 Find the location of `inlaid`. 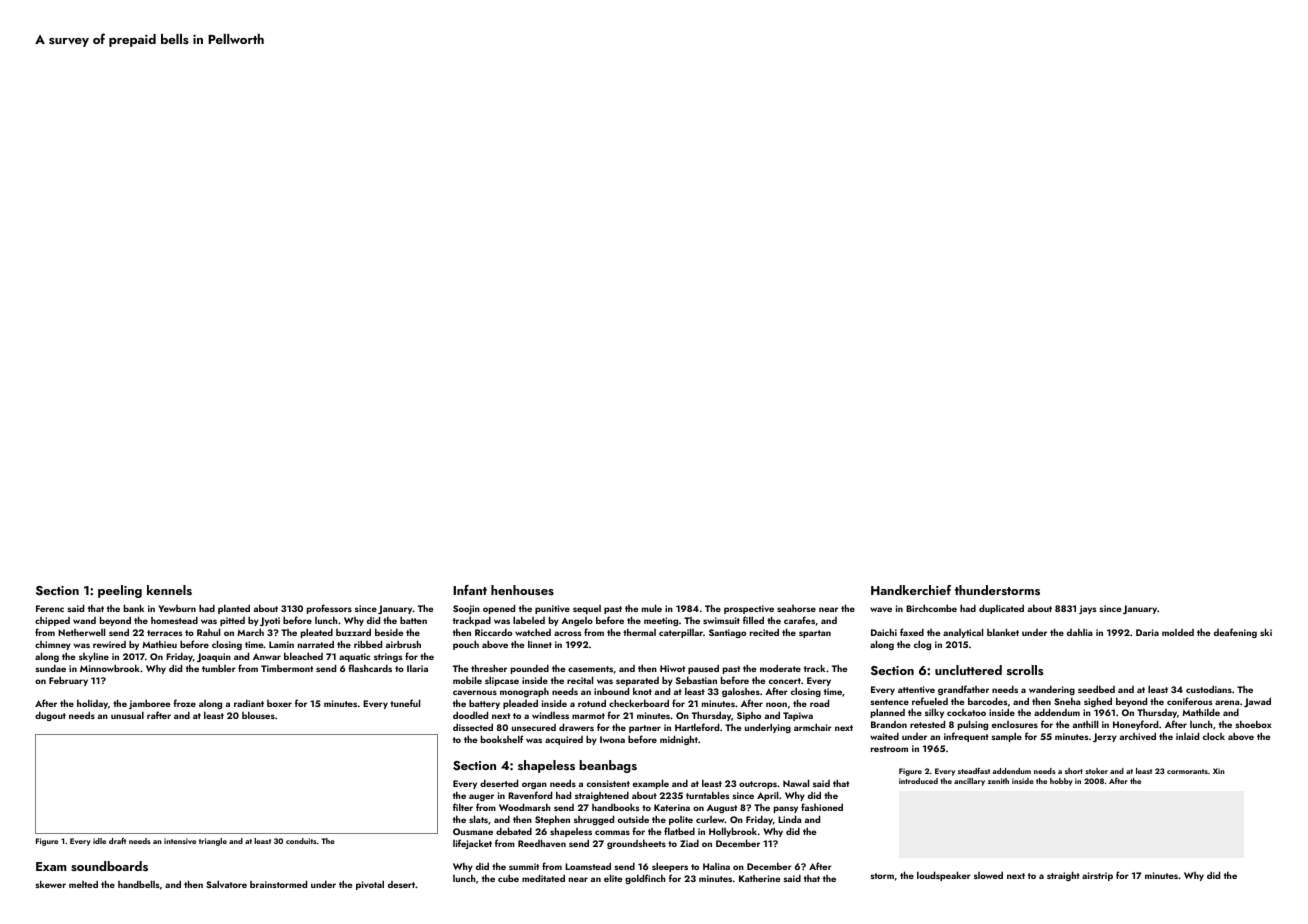

inlaid is located at coordinates (1187, 736).
